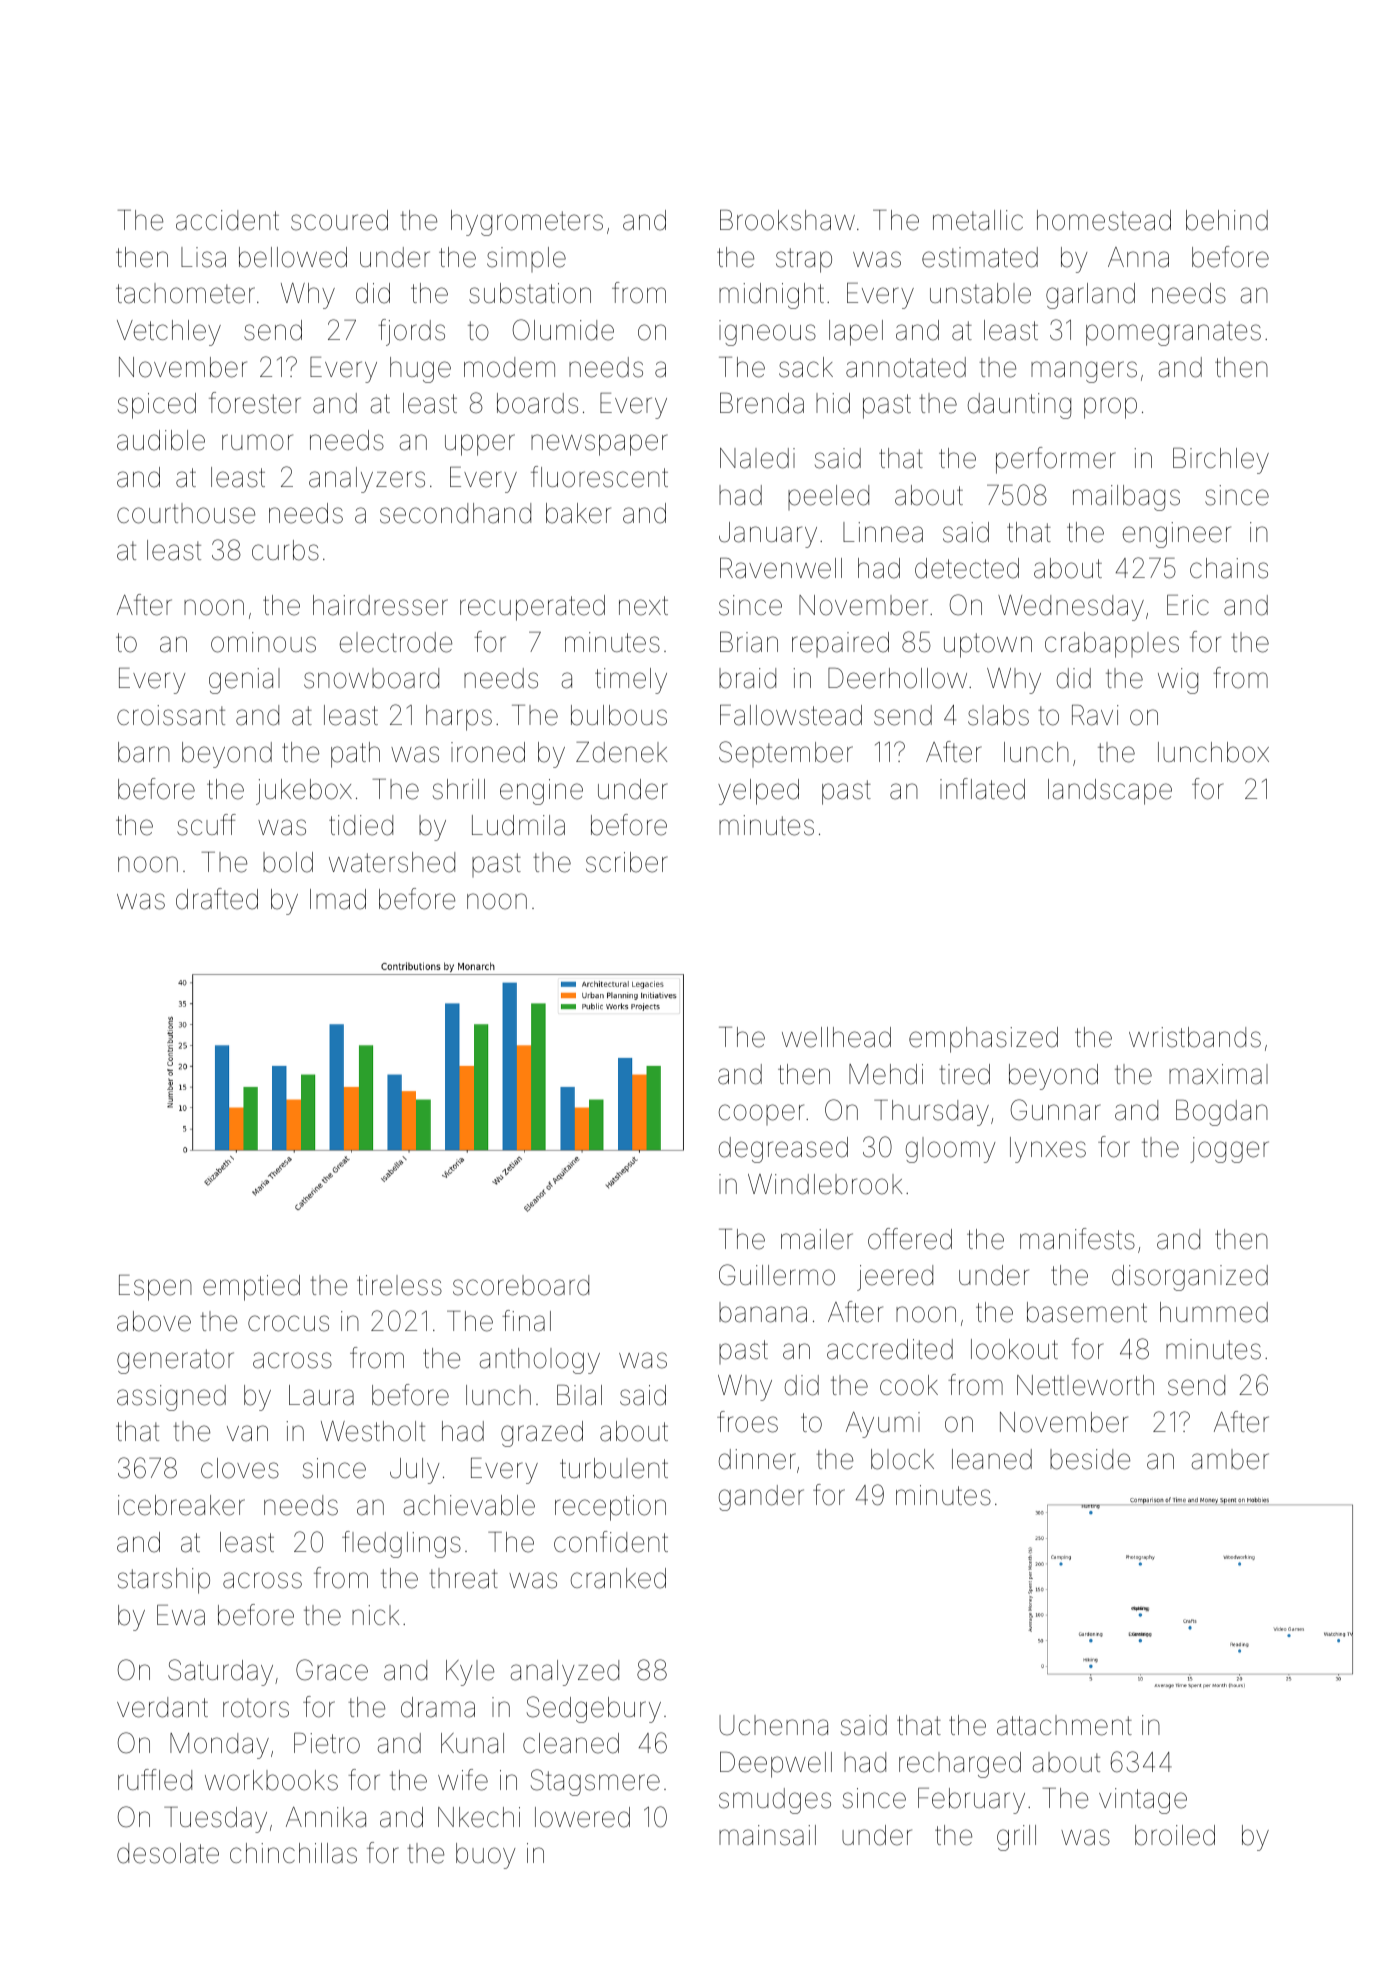 The height and width of the page is (1969, 1386). I want to click on wig, so click(1178, 681).
